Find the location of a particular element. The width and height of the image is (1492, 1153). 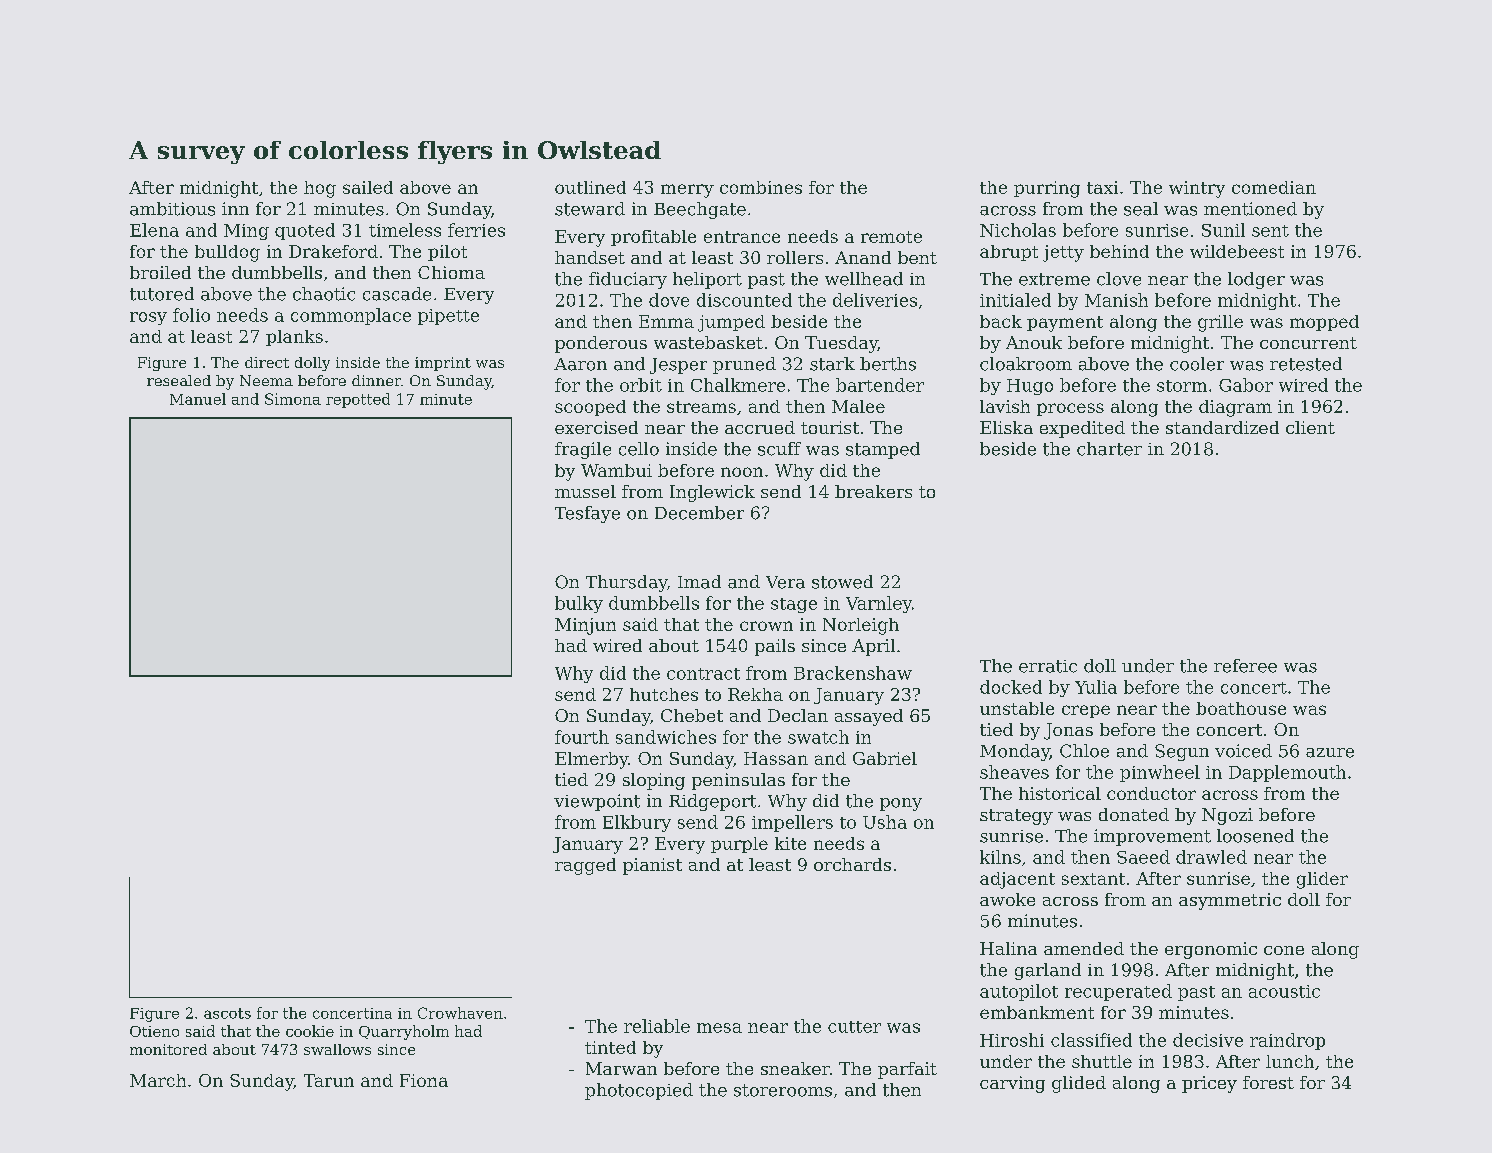

Crowhaven is located at coordinates (460, 1013).
